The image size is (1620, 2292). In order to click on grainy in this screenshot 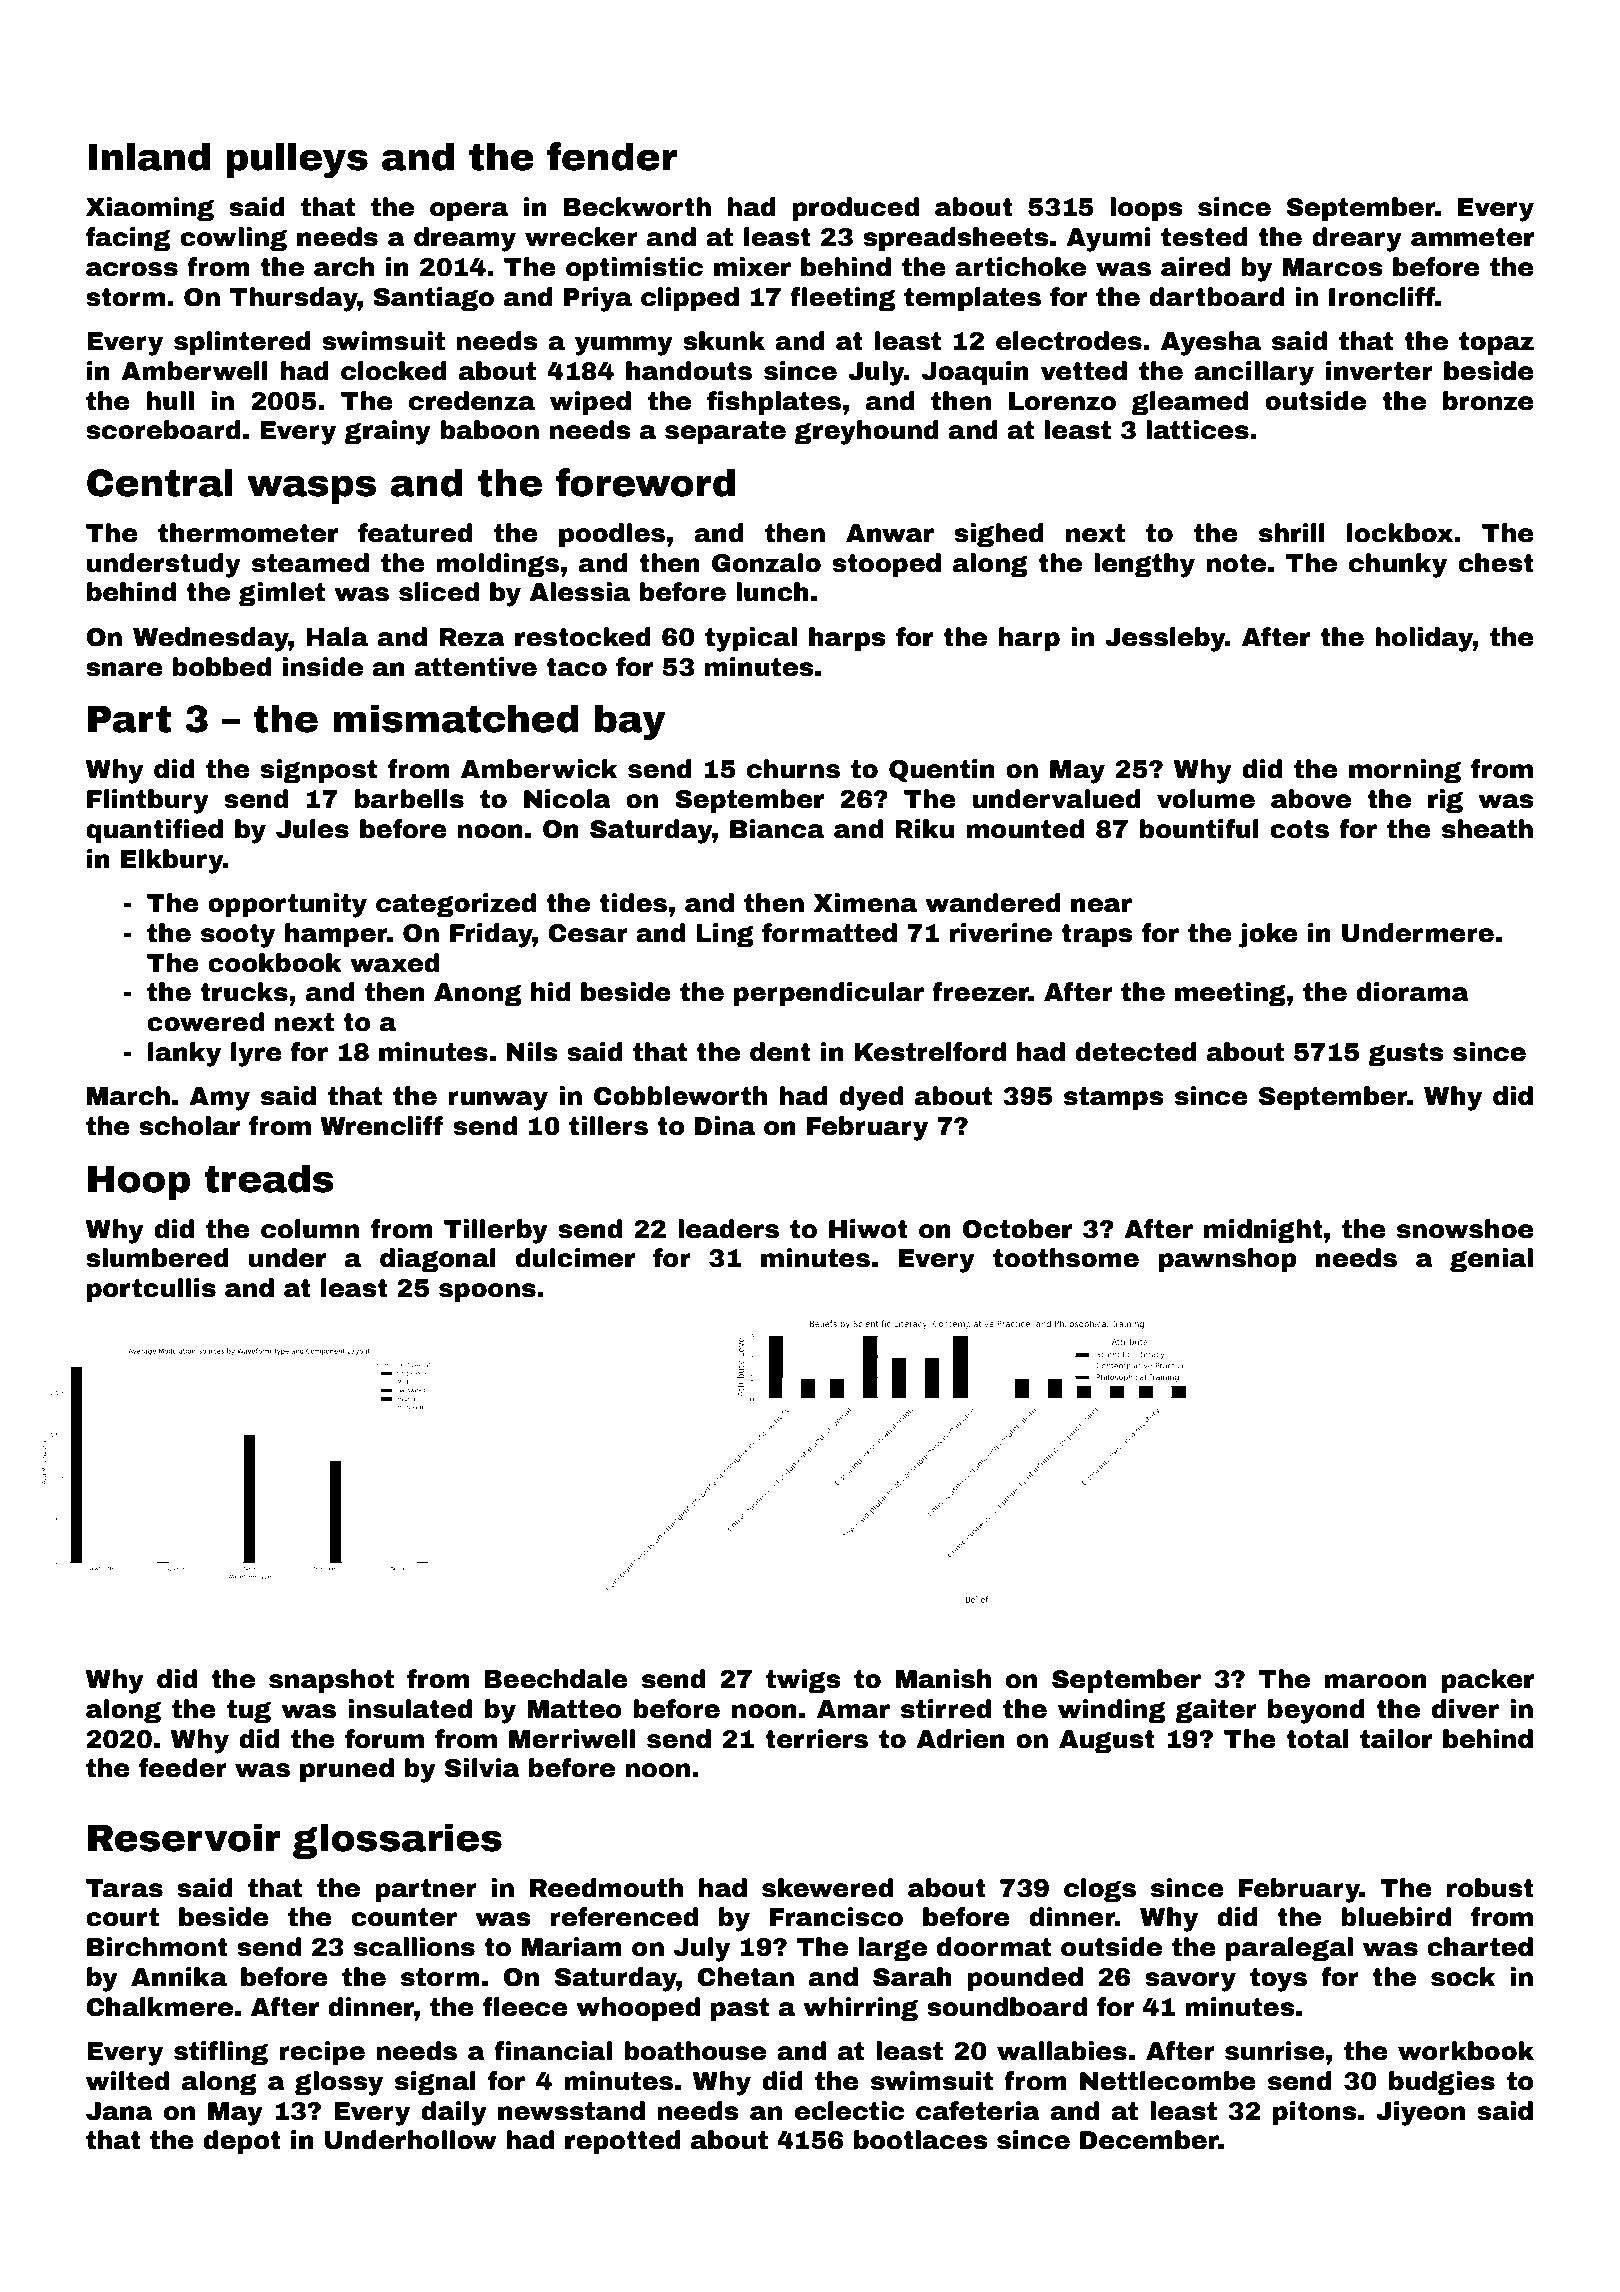, I will do `click(388, 432)`.
